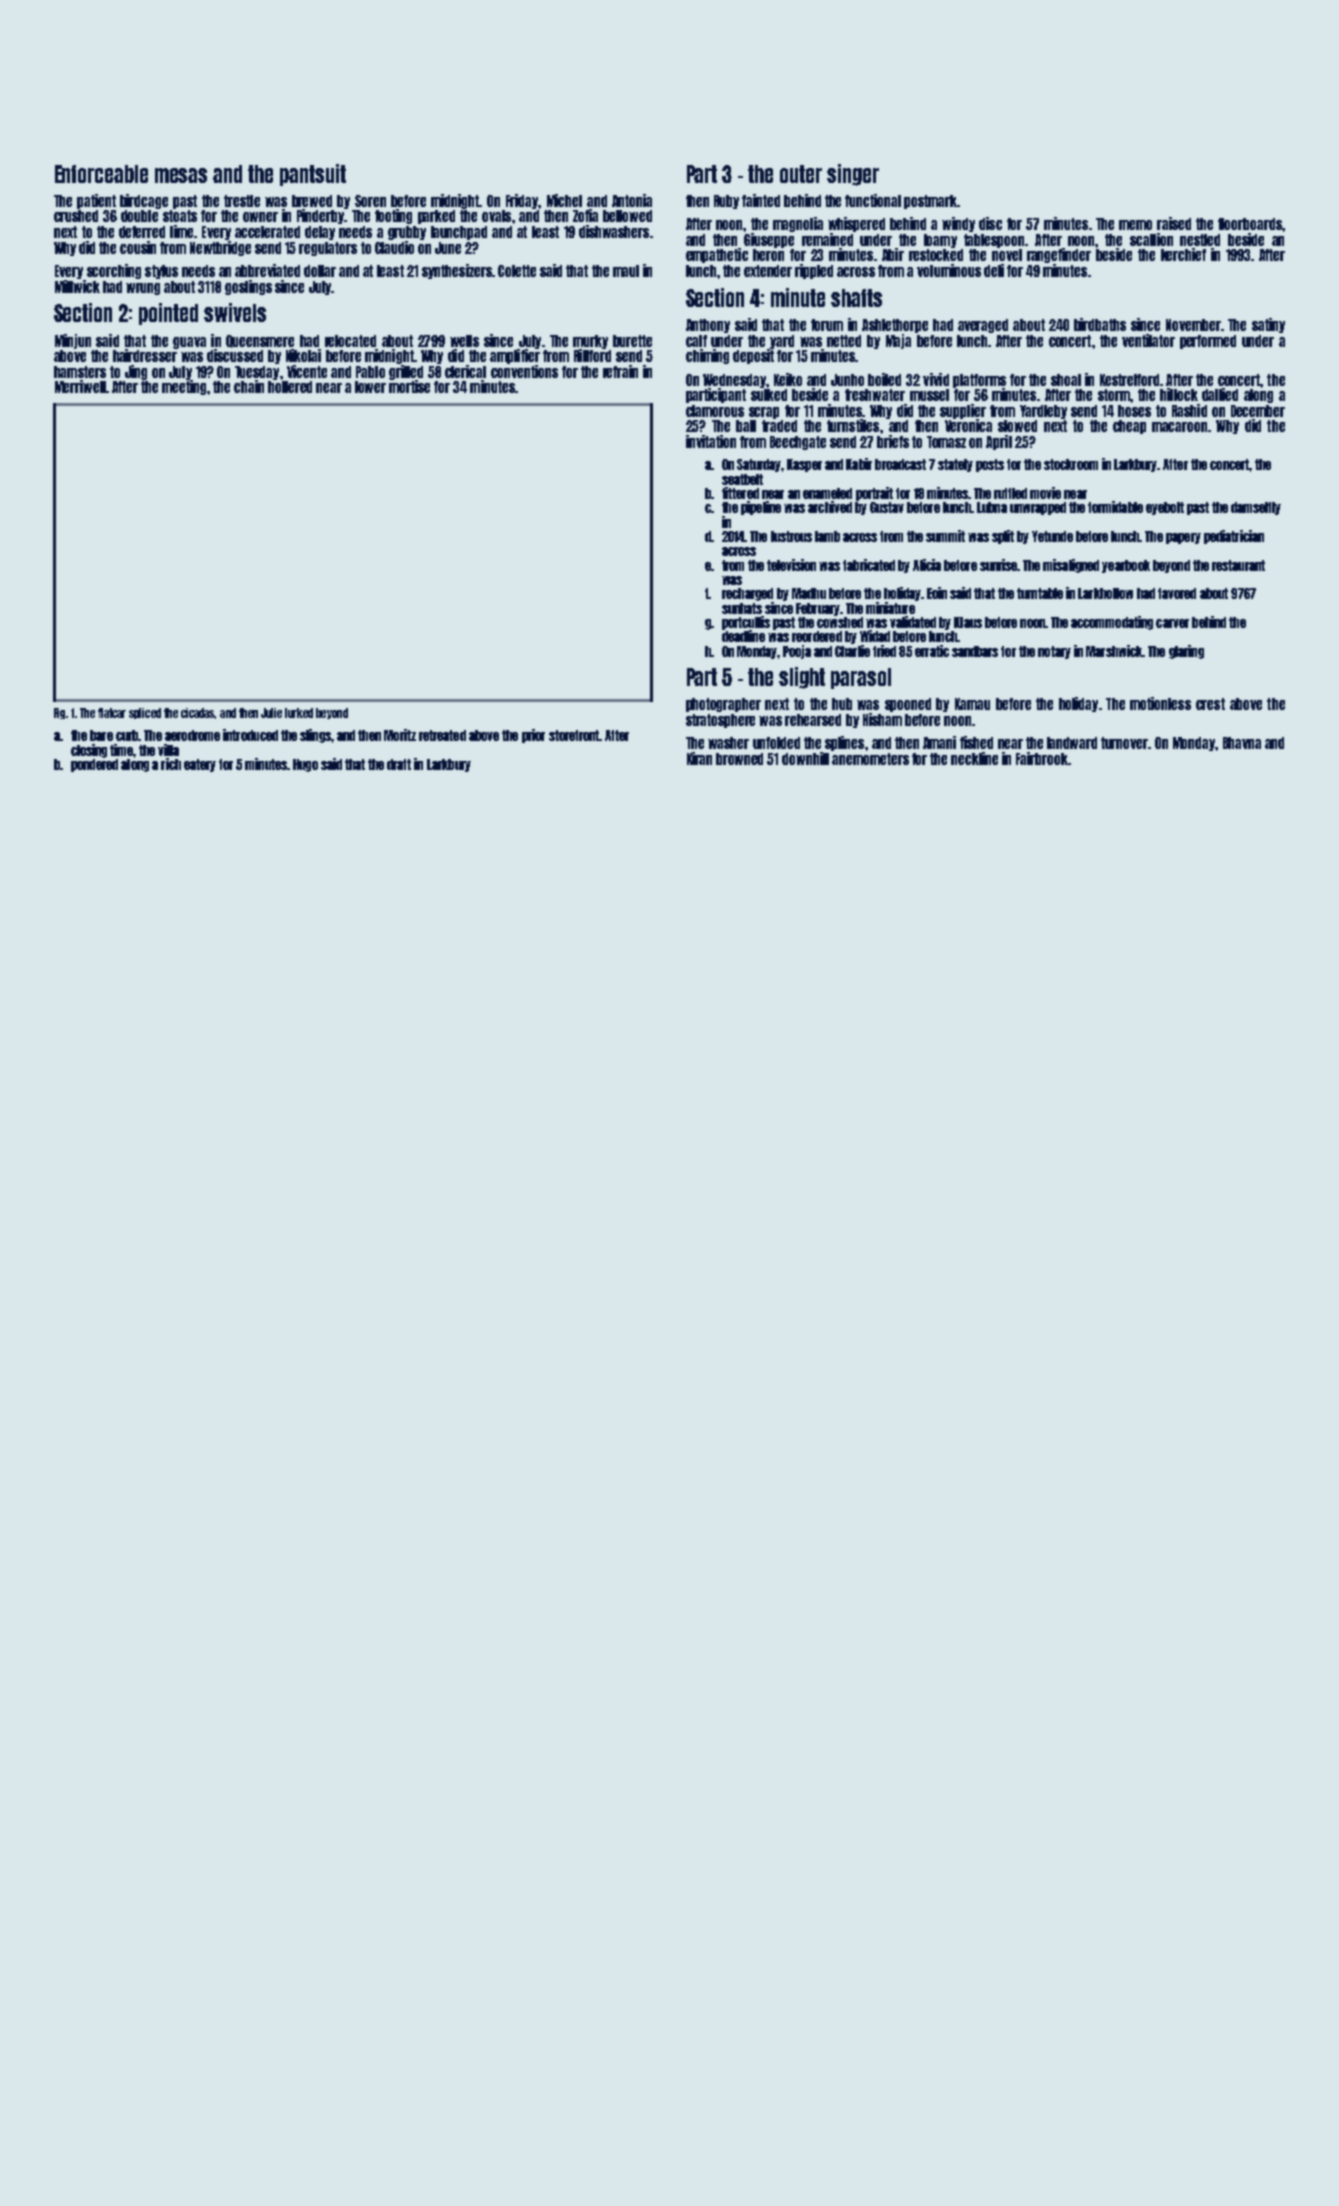  I want to click on restaurant, so click(1238, 565).
